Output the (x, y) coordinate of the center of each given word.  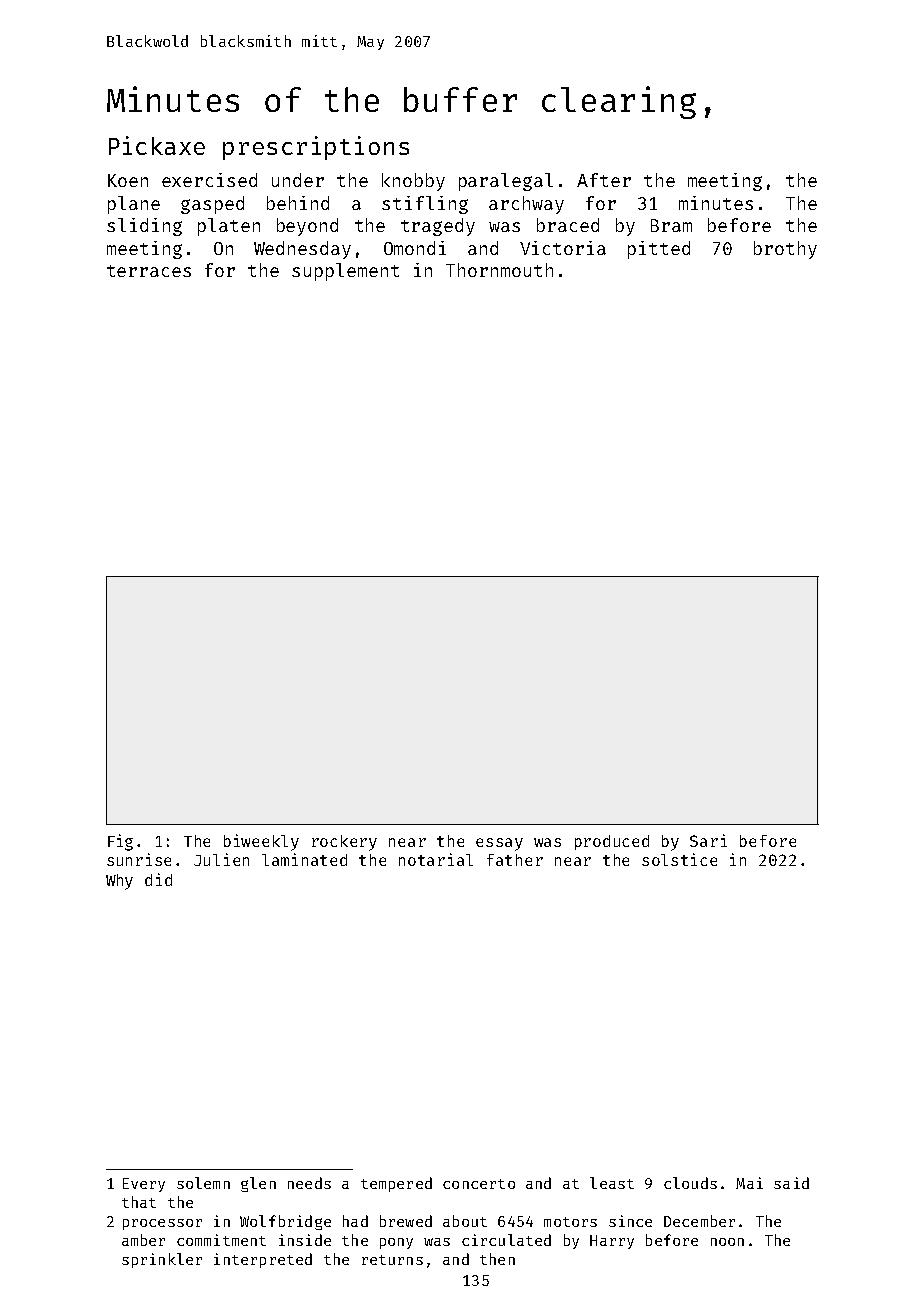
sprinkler (162, 1260)
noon (727, 1242)
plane (134, 205)
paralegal (506, 182)
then (497, 1259)
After (604, 180)
